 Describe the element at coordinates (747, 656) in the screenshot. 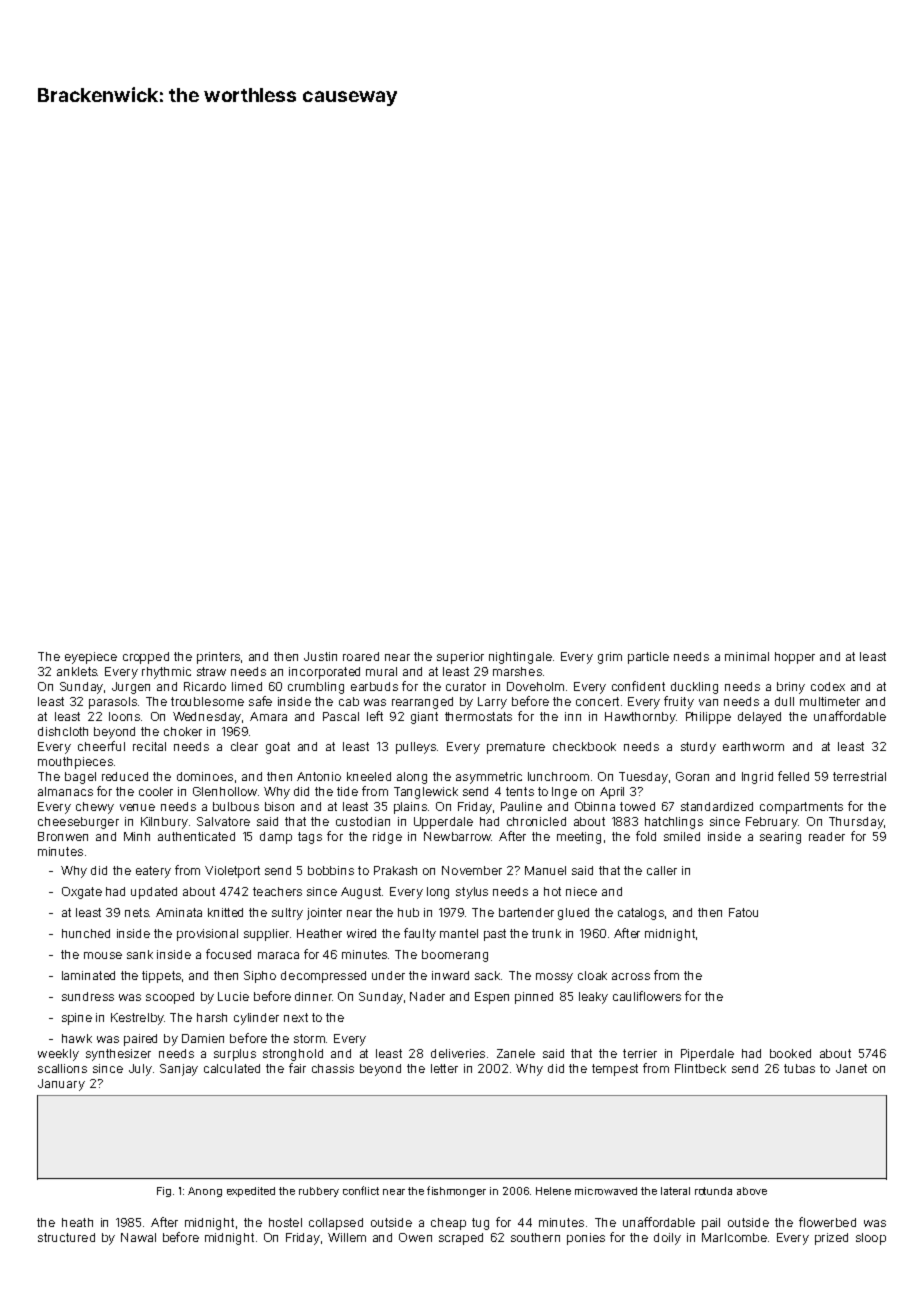

I see `minimal` at that location.
